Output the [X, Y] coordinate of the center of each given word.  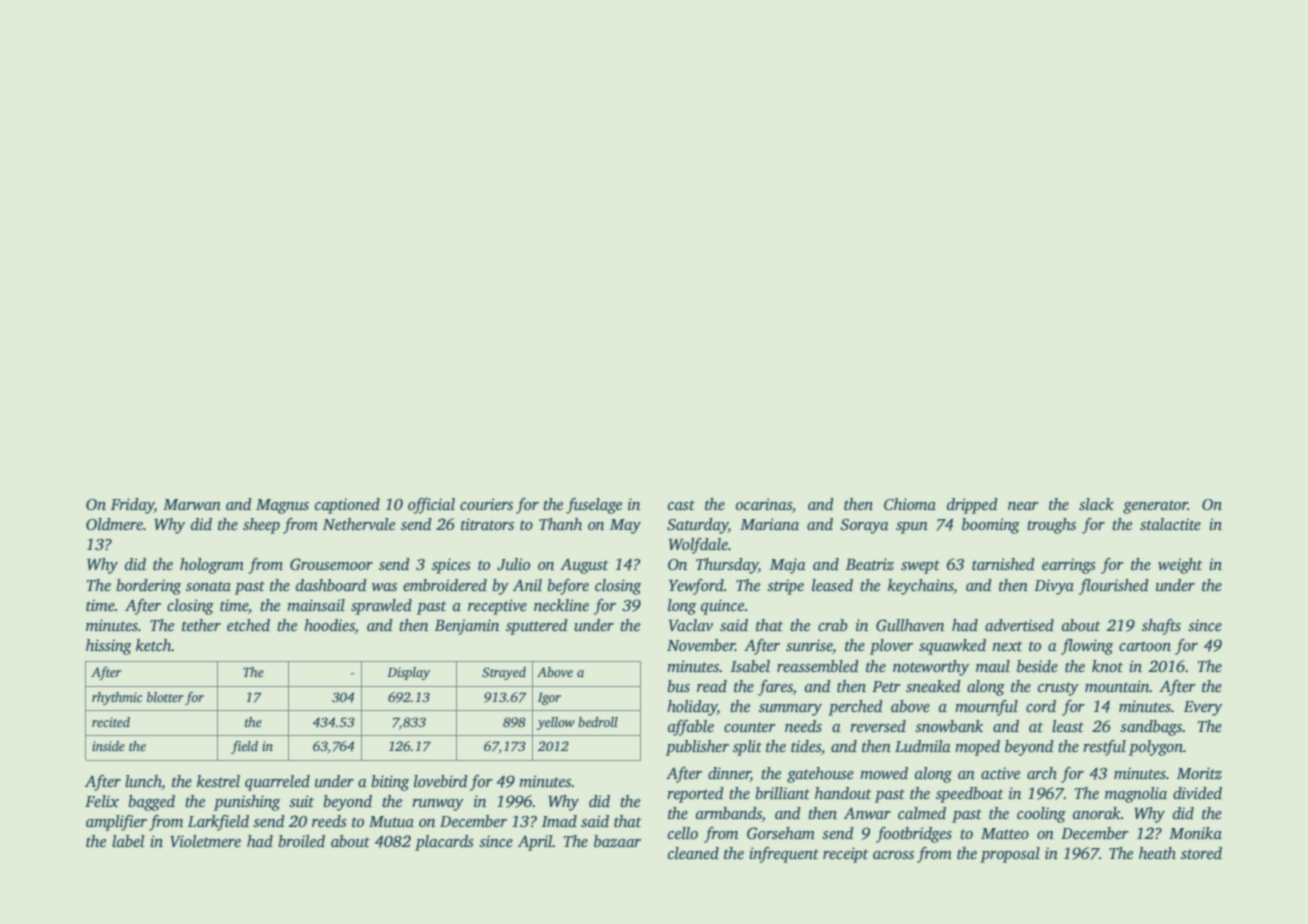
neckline [561, 605]
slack [1096, 504]
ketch [154, 645]
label [128, 841]
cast [681, 505]
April [535, 843]
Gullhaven [910, 625]
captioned [347, 506]
